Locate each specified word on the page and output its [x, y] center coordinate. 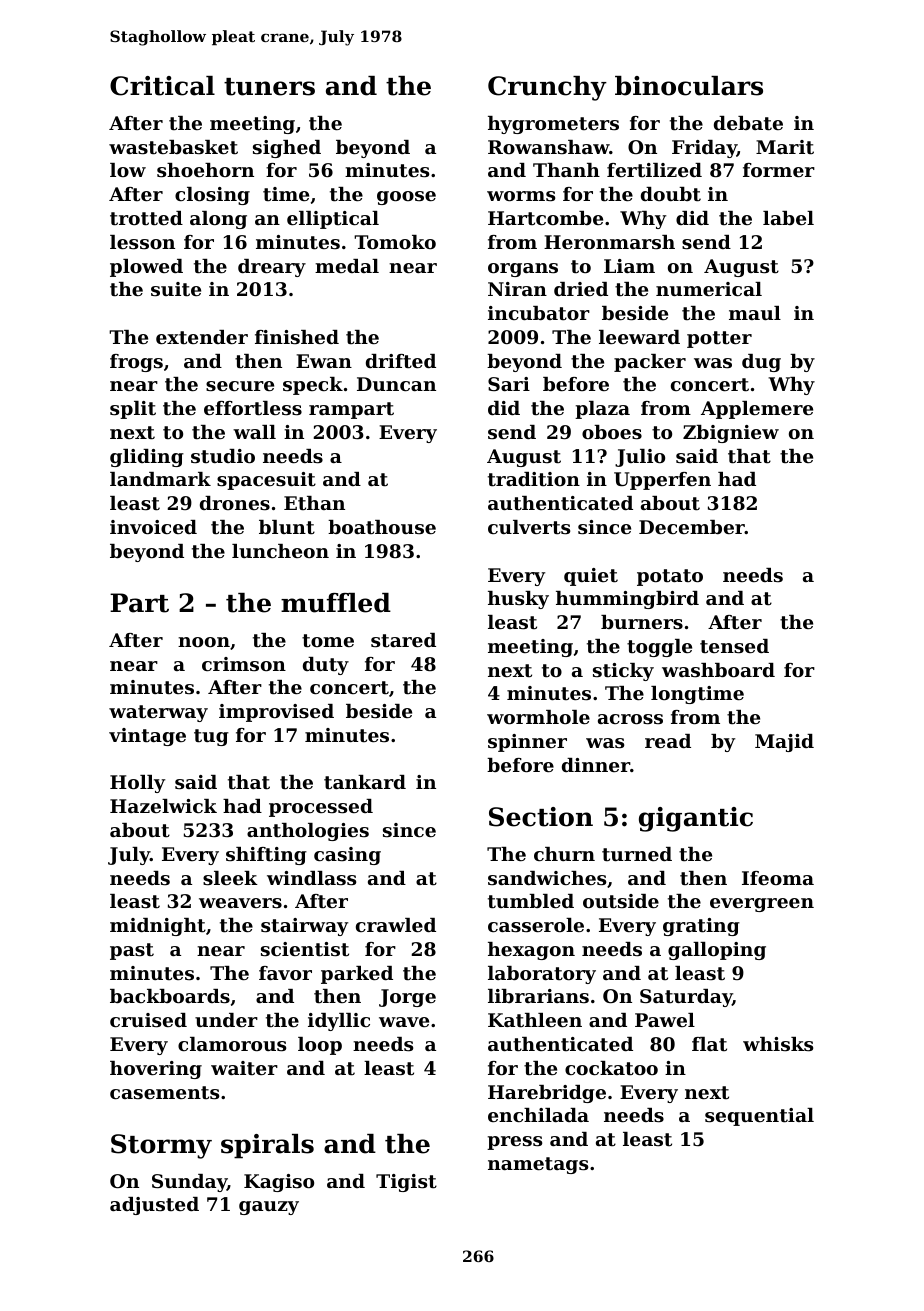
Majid [784, 743]
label [788, 218]
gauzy [269, 1208]
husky [518, 600]
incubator [539, 313]
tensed [734, 646]
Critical [162, 86]
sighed [287, 149]
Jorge [407, 998]
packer [650, 363]
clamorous [232, 1044]
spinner [527, 743]
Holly [137, 784]
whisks [778, 1044]
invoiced [153, 527]
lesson [142, 242]
